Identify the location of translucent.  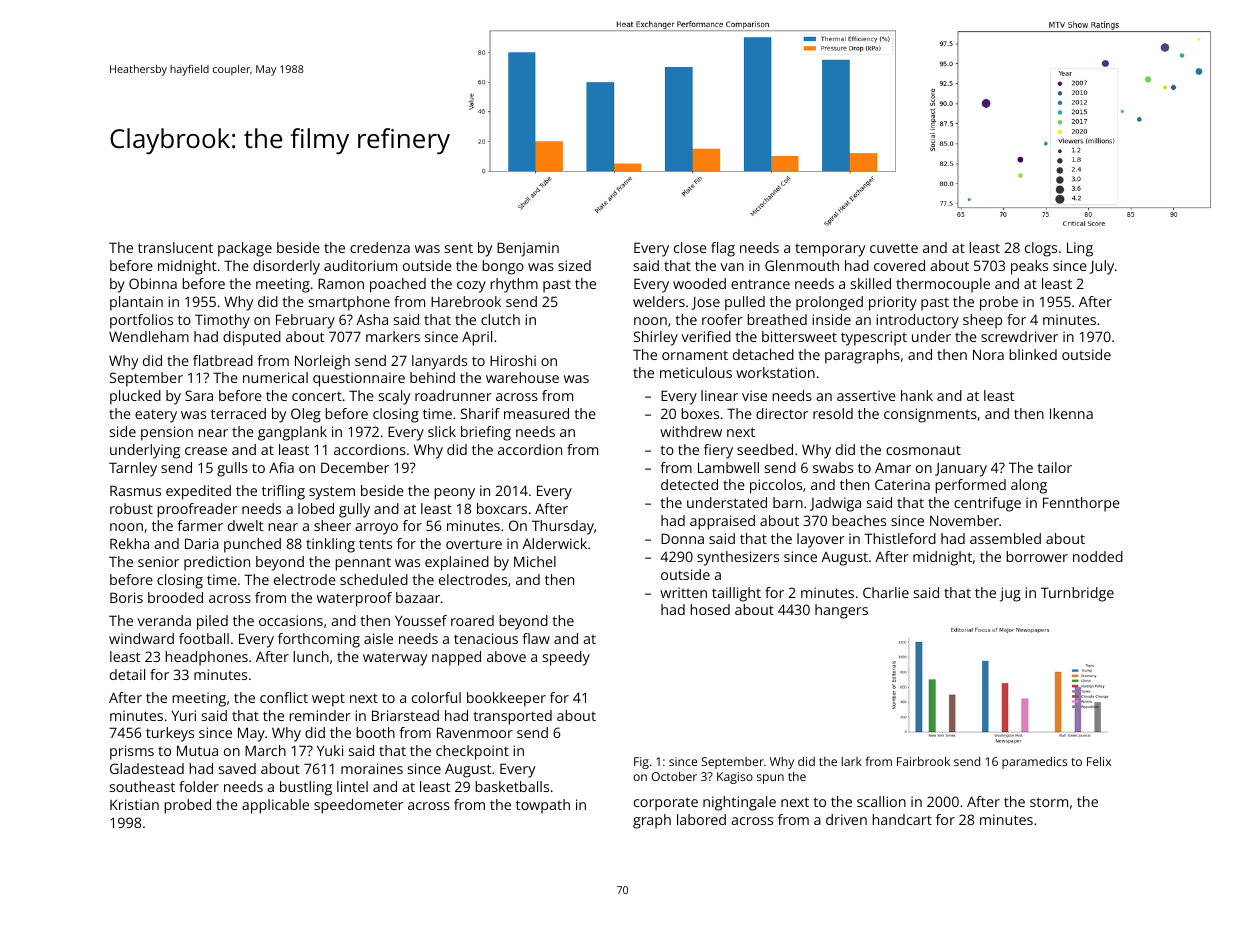
(175, 247).
